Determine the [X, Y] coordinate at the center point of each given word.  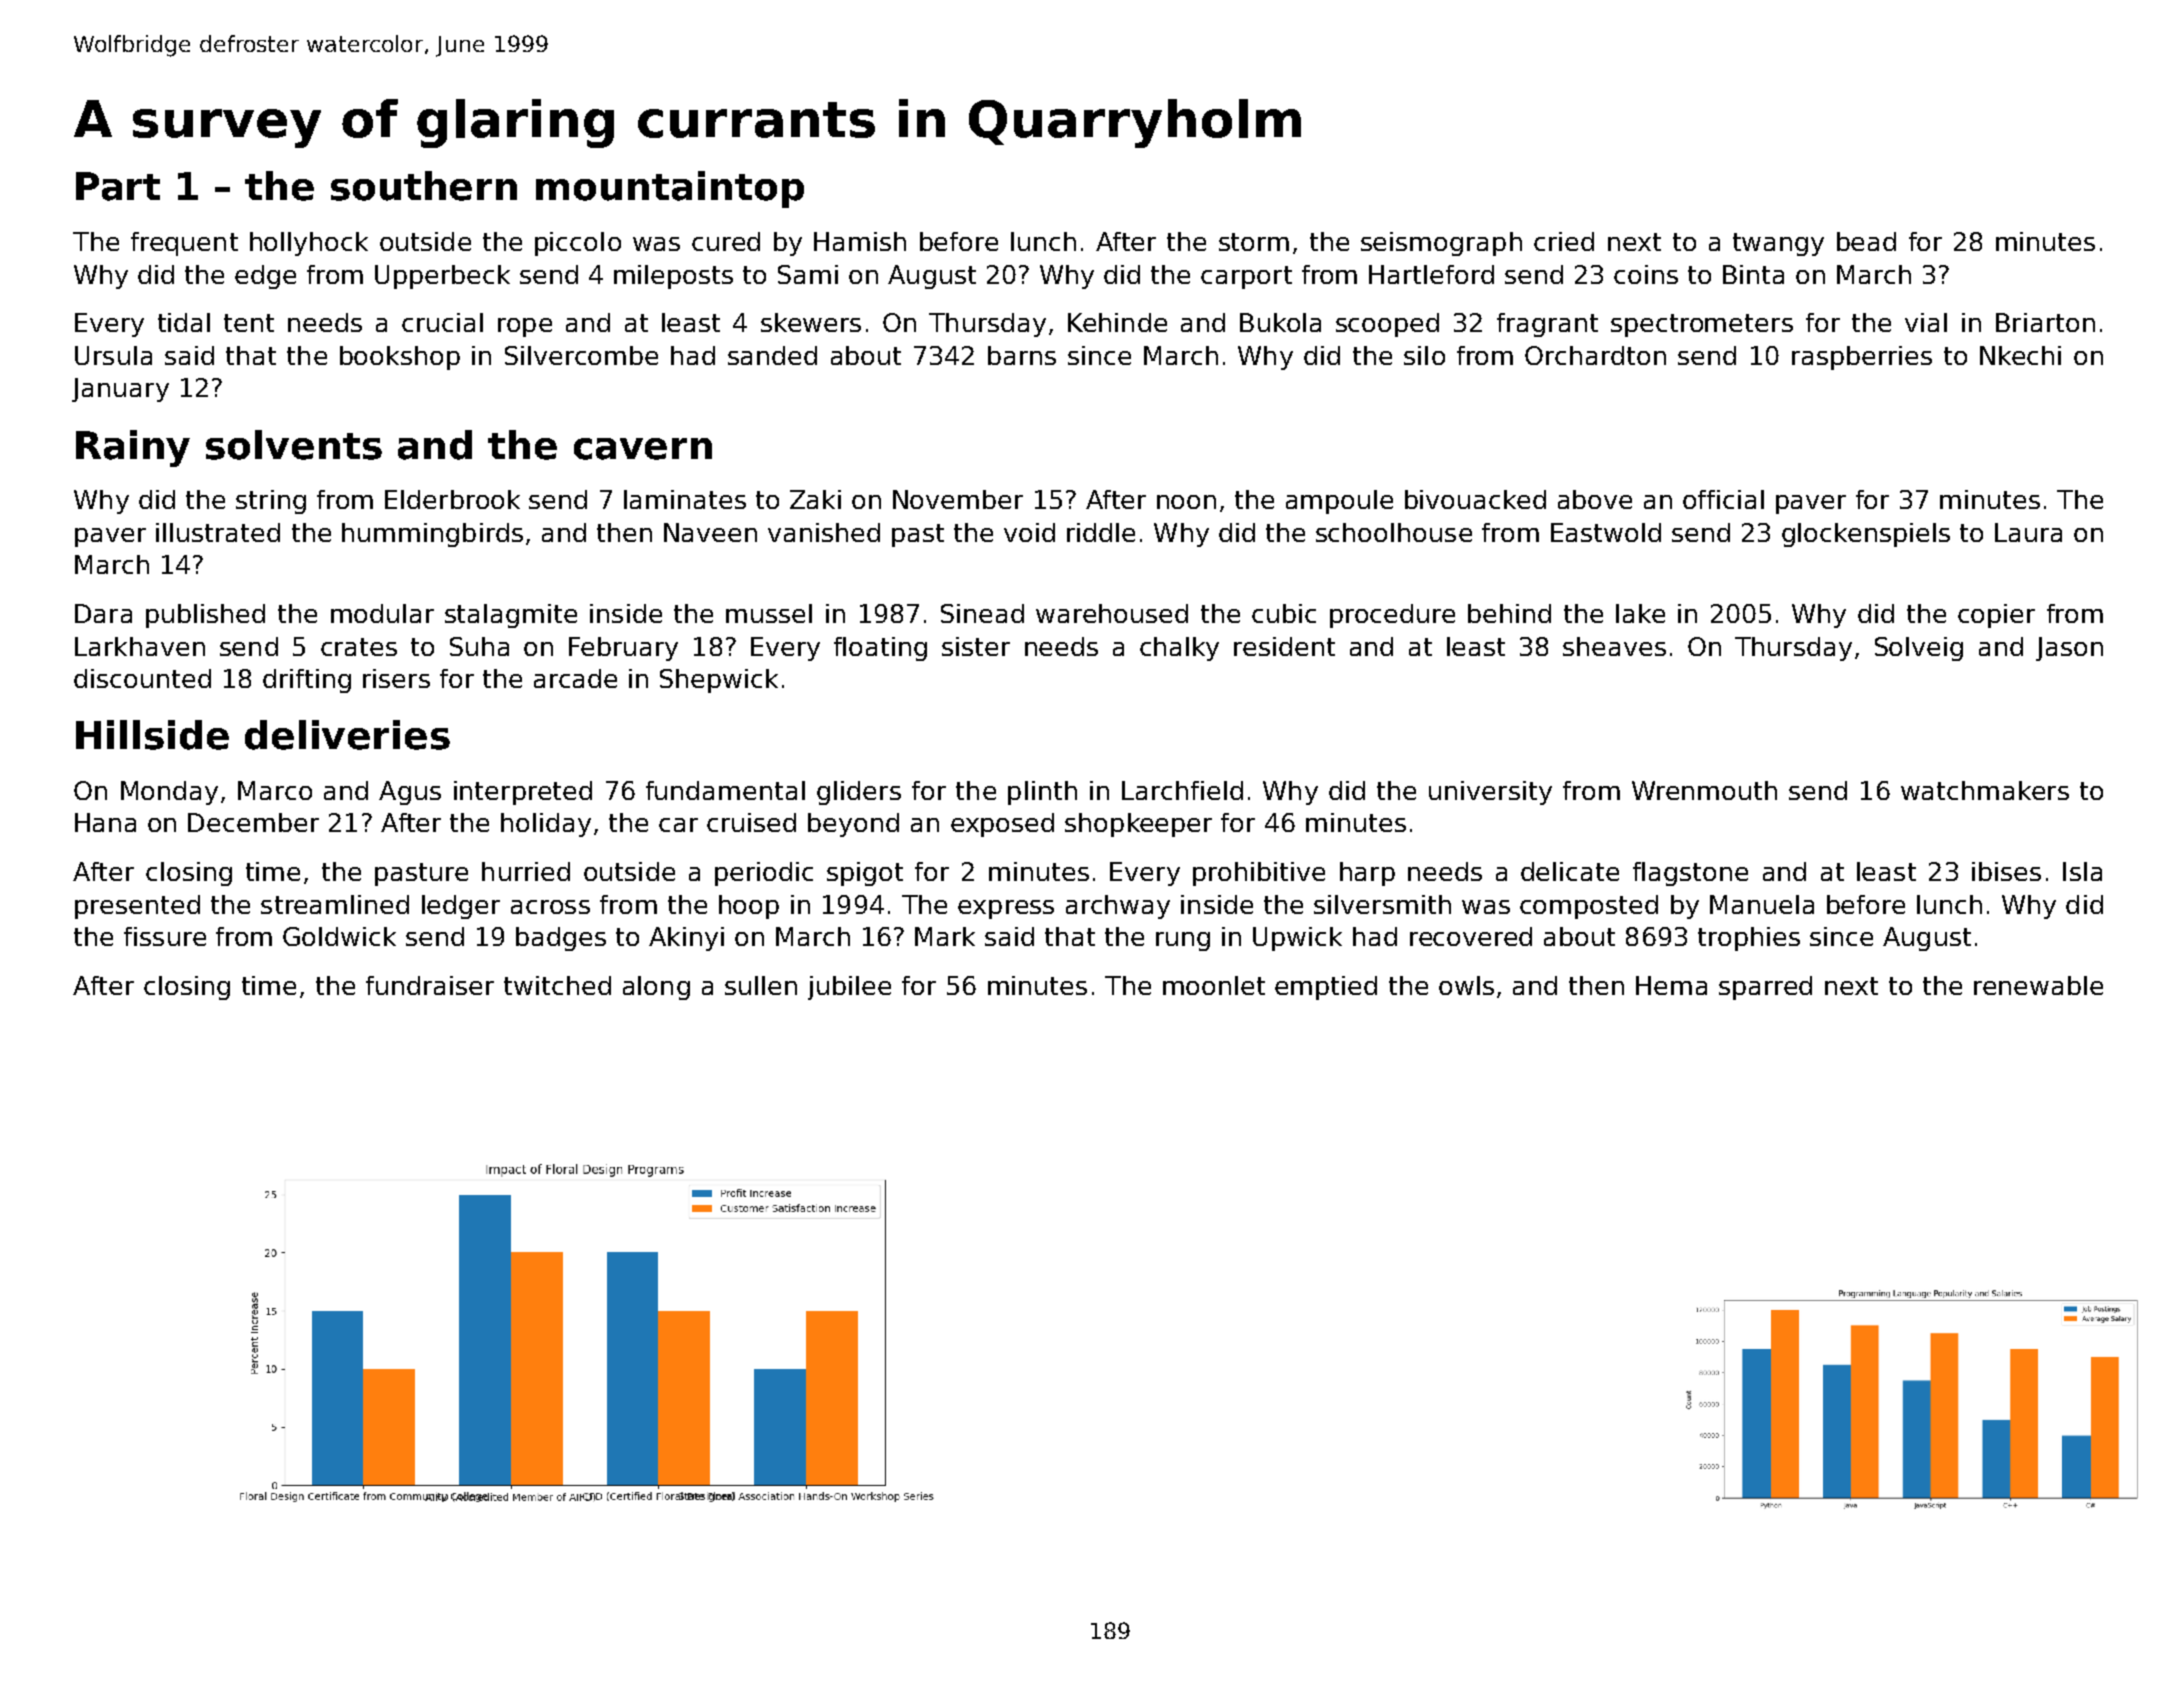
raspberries [1862, 358]
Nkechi [2020, 355]
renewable [2038, 985]
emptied [1326, 988]
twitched [557, 985]
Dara [103, 613]
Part [118, 186]
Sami [808, 274]
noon [1186, 502]
